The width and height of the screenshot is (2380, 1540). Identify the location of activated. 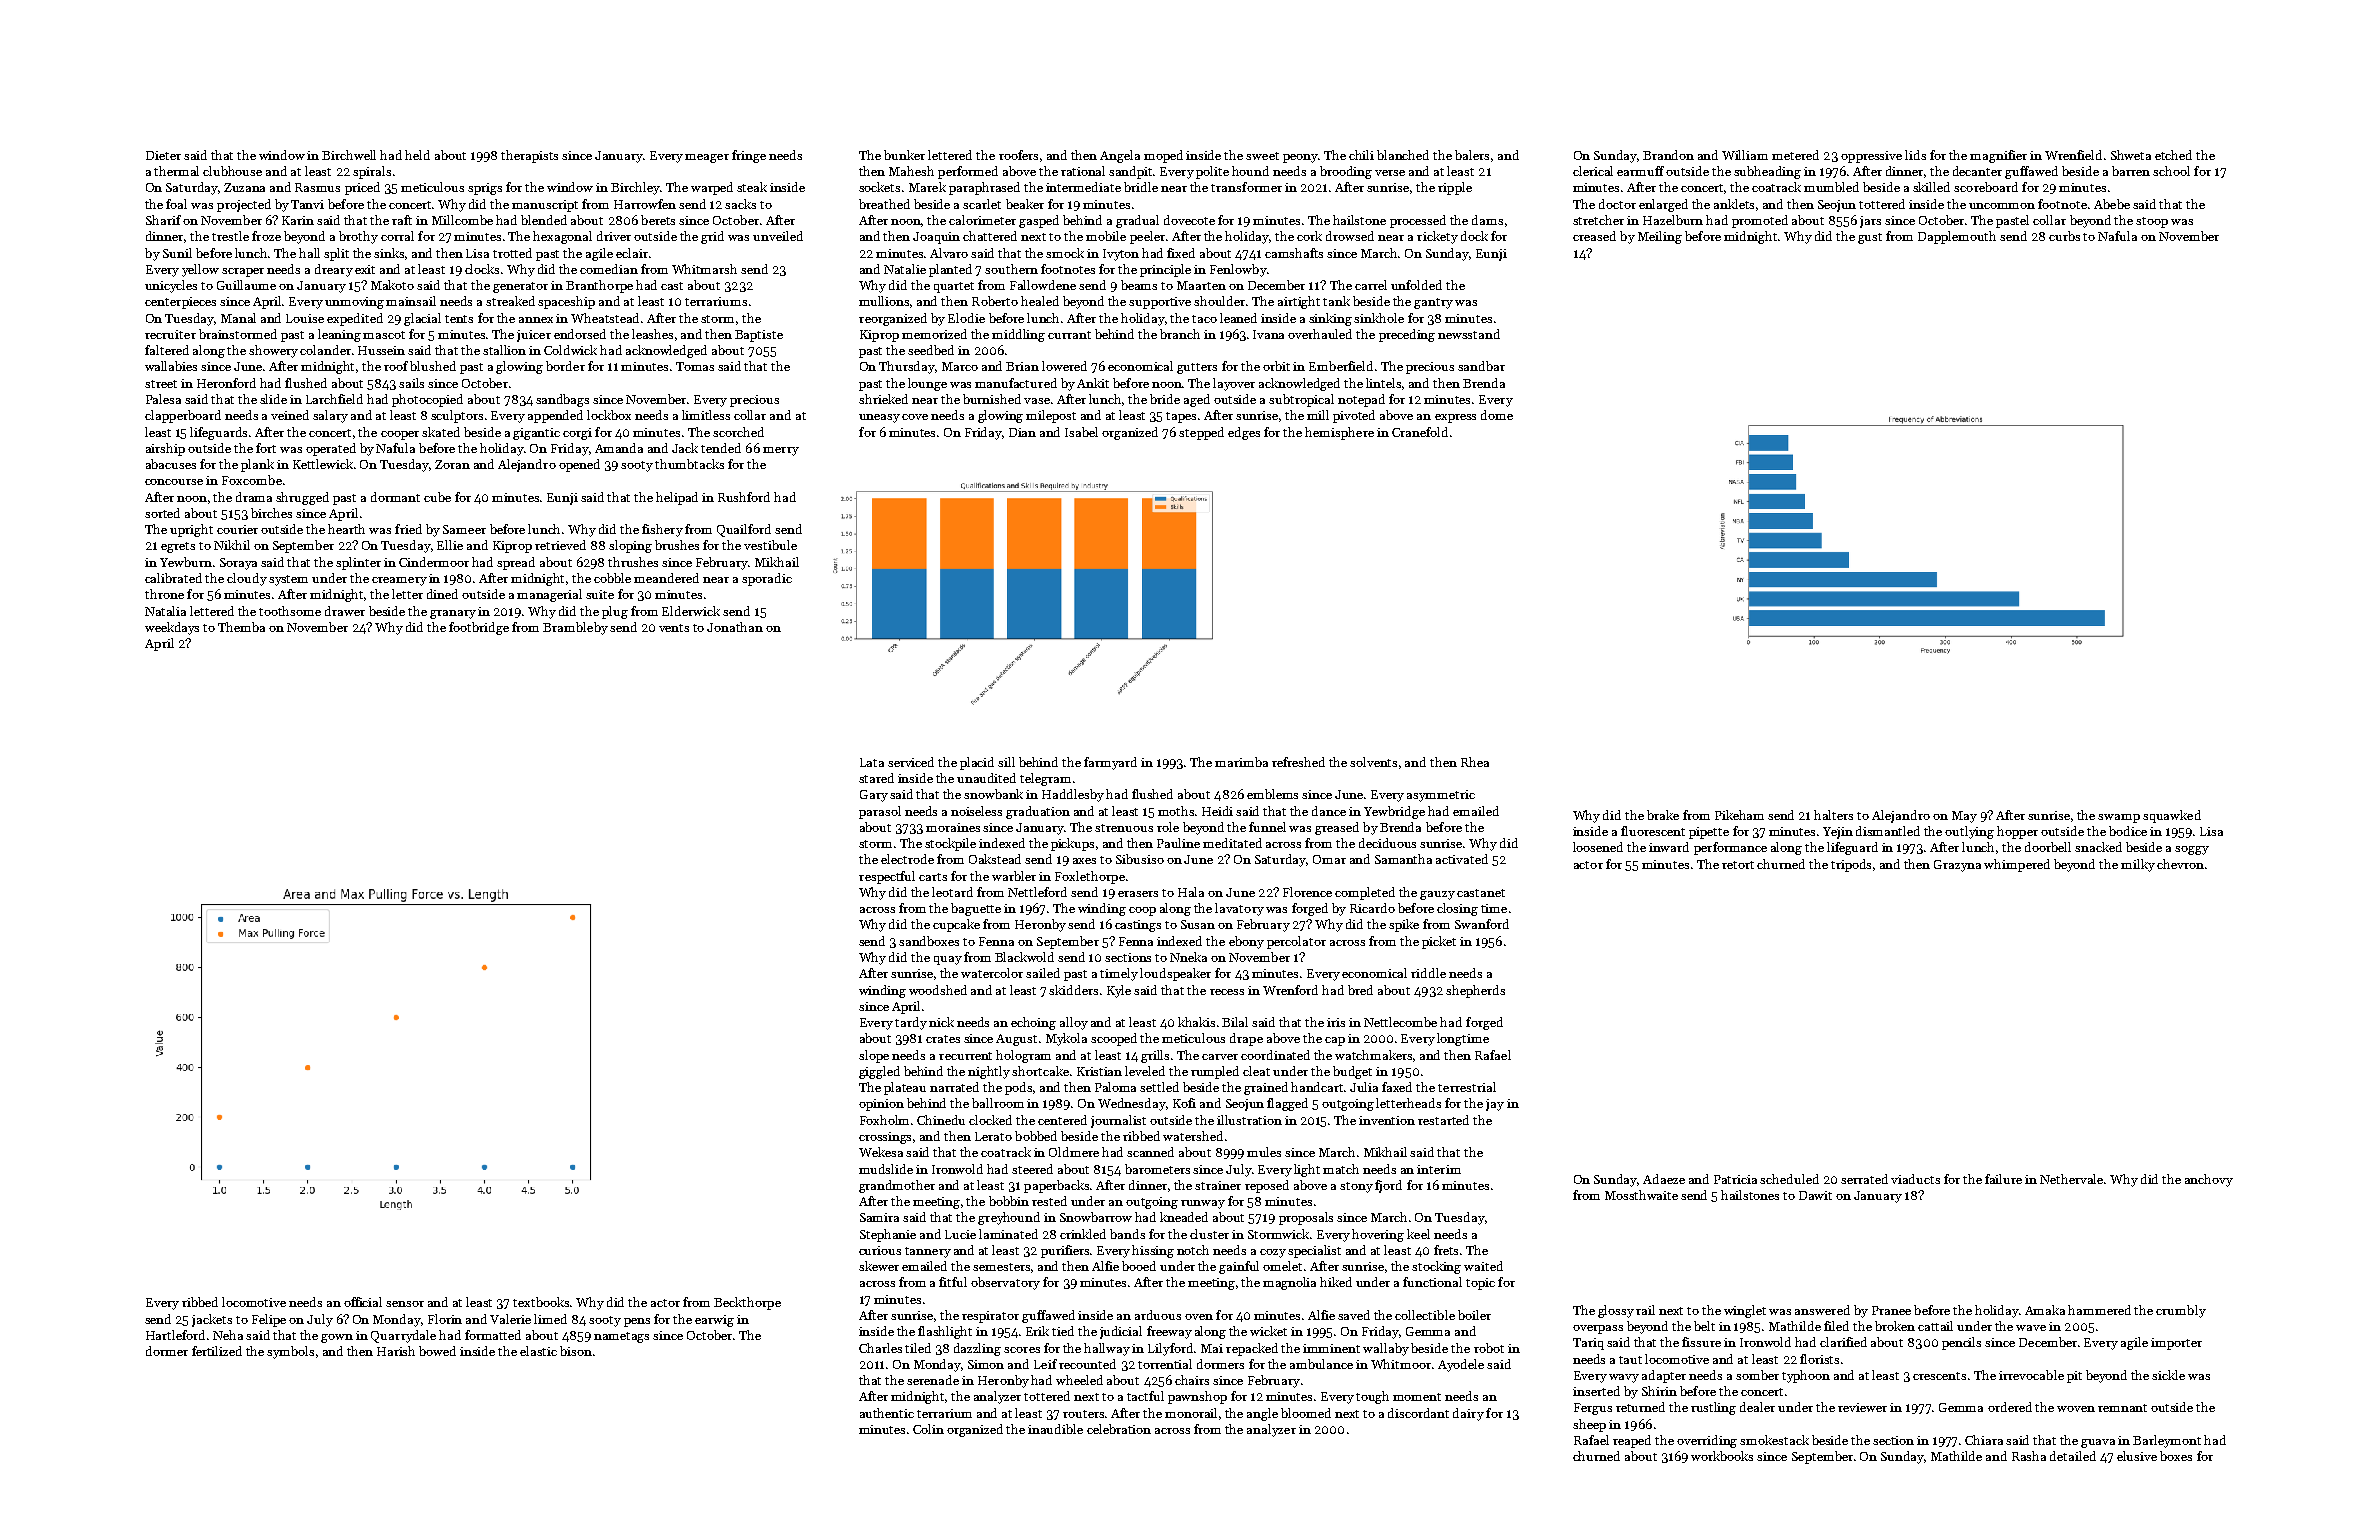
(1462, 859).
